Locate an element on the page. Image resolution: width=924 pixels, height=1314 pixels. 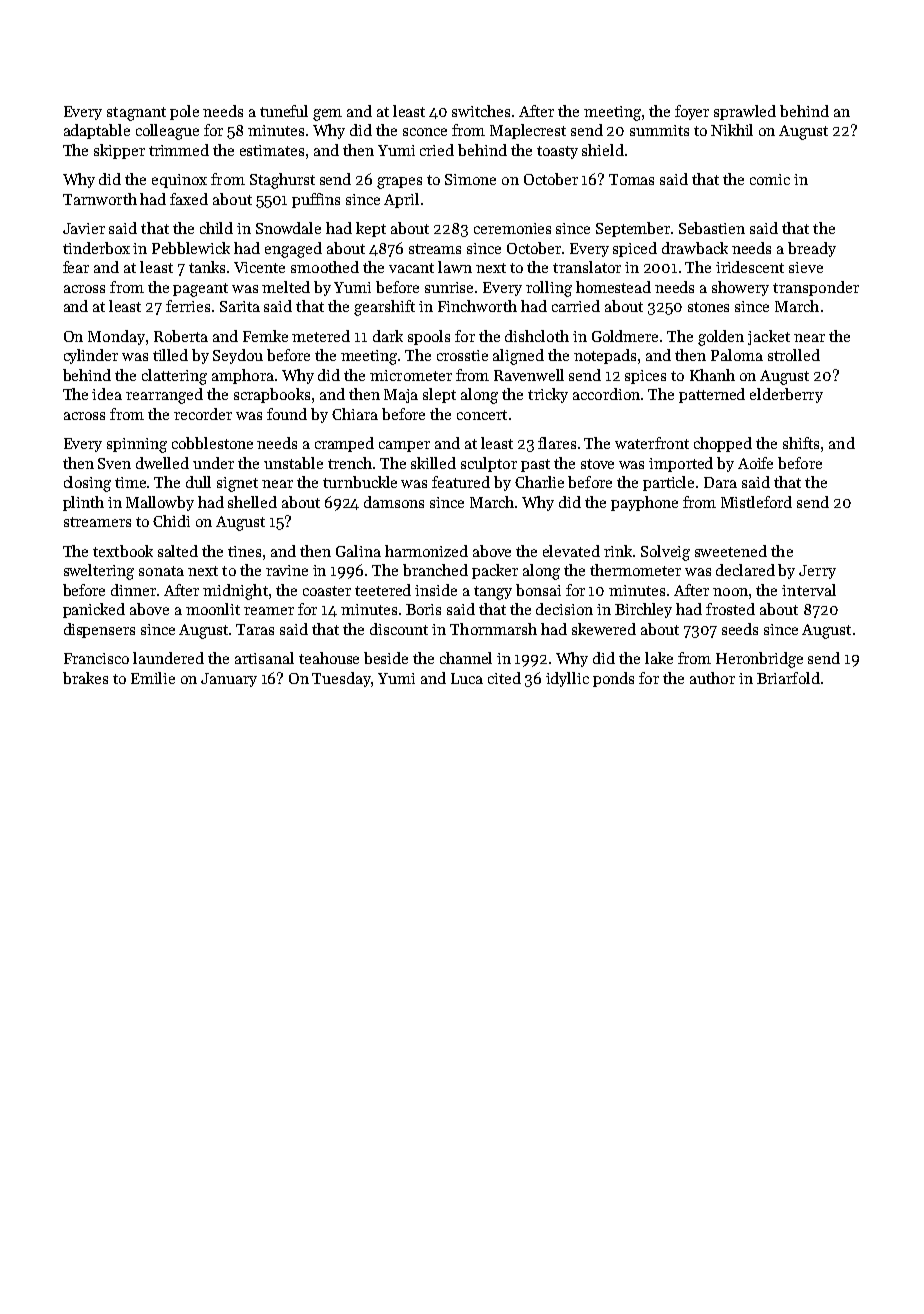
ponds is located at coordinates (613, 679).
